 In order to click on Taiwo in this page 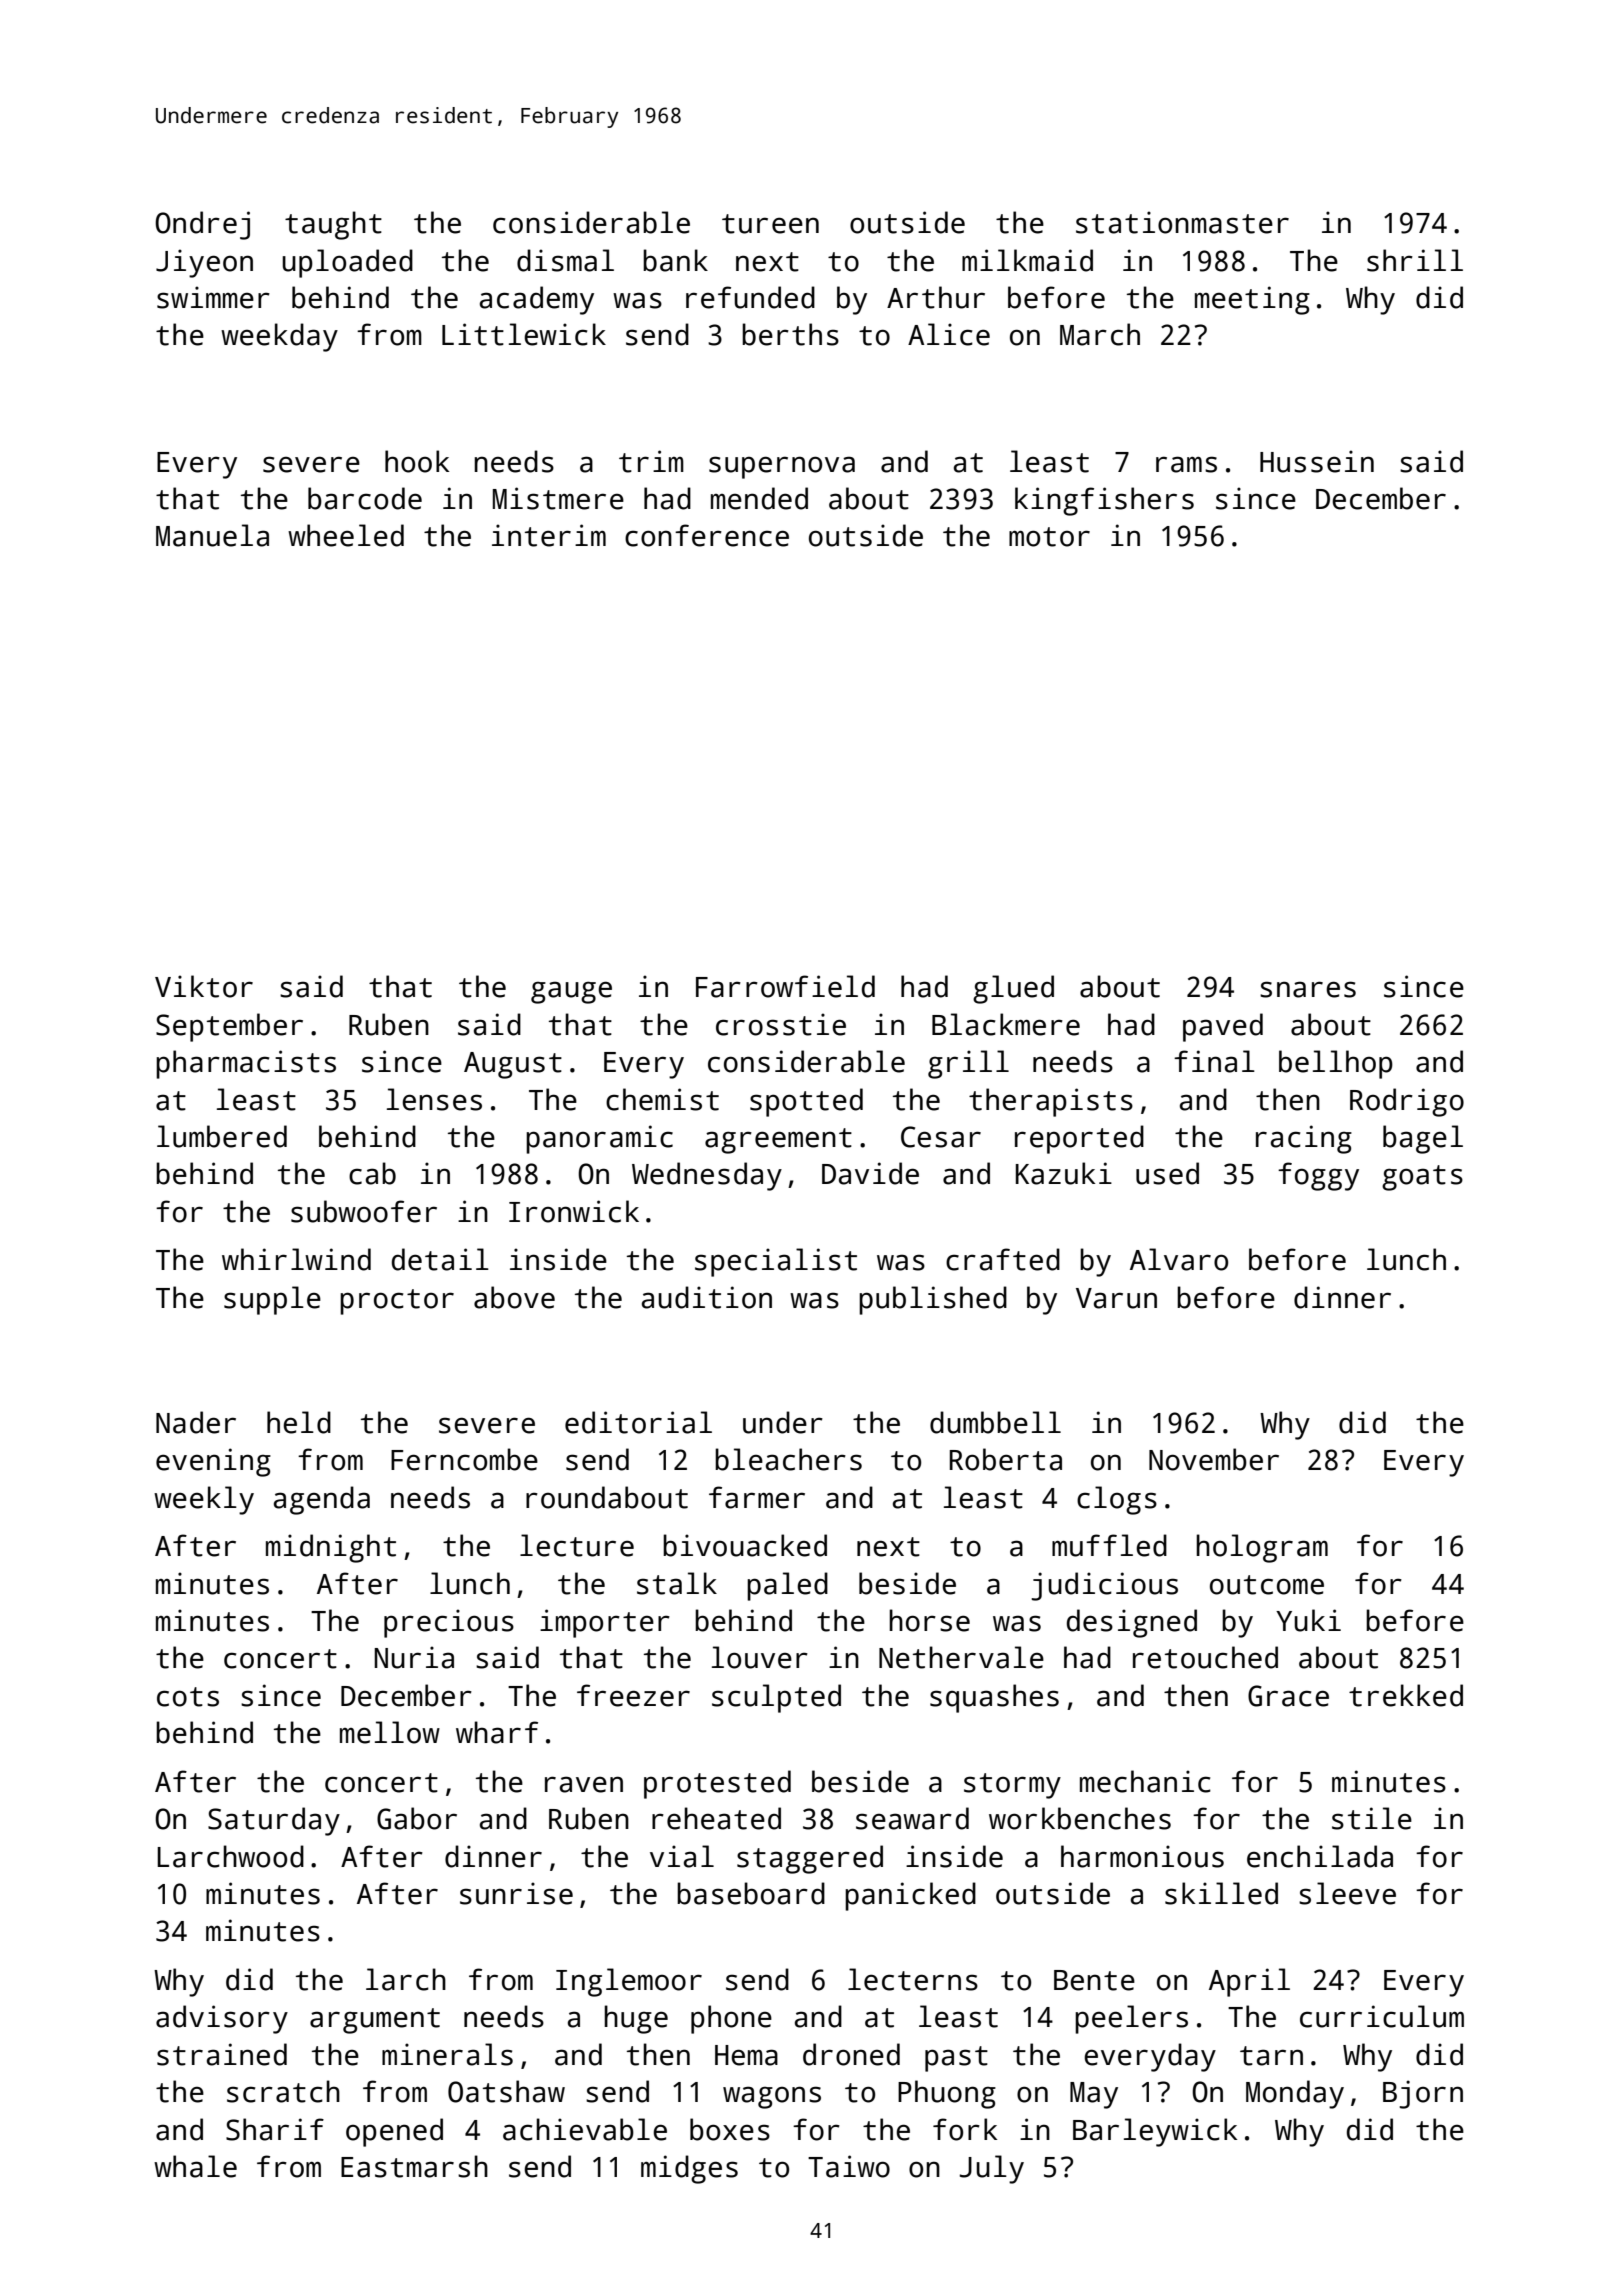, I will do `click(849, 2166)`.
